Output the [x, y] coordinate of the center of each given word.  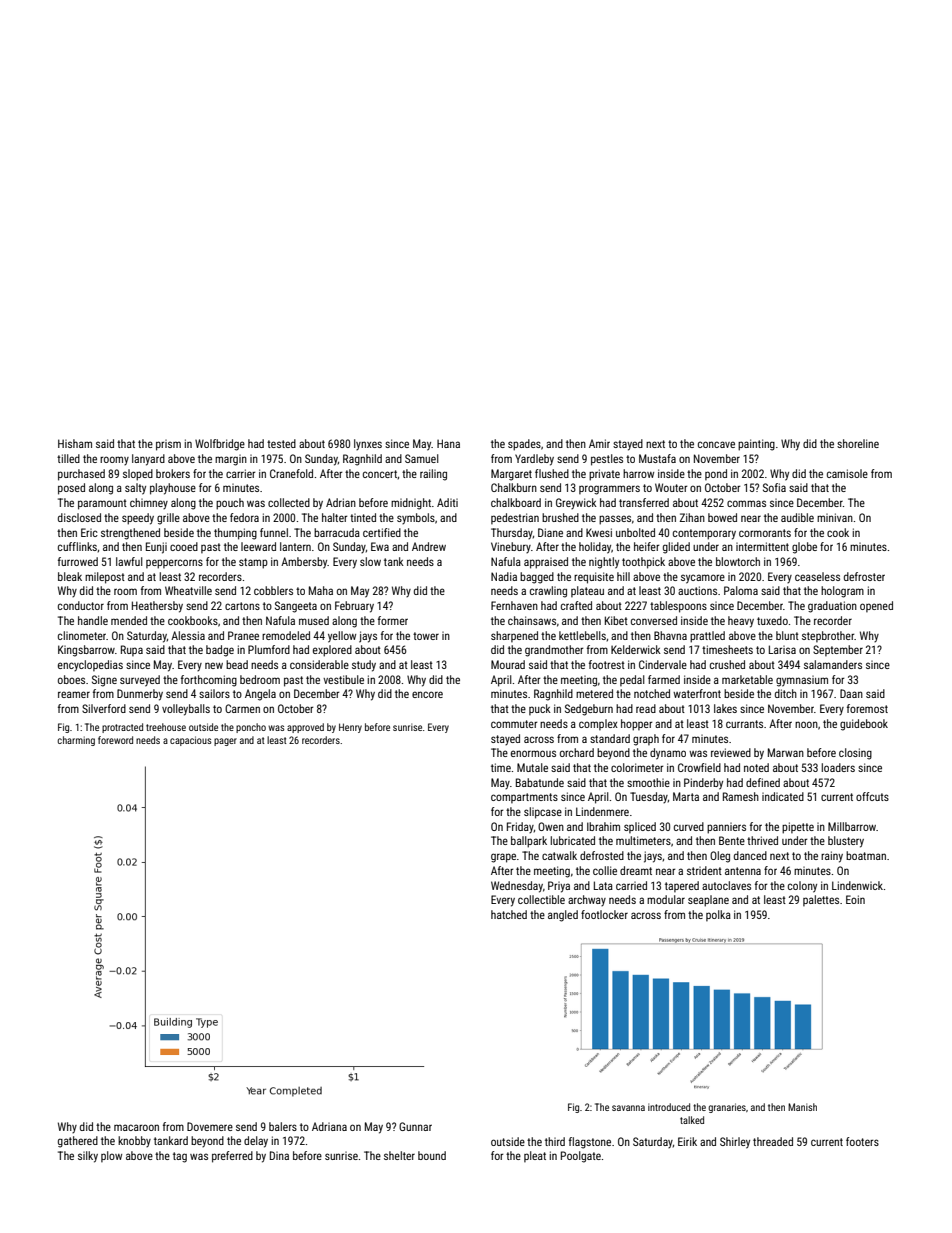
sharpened [514, 636]
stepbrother [828, 636]
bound [432, 1155]
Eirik [687, 1141]
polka [718, 915]
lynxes [368, 444]
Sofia [774, 487]
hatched [509, 914]
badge [220, 651]
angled [563, 916]
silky [88, 1157]
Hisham [75, 443]
